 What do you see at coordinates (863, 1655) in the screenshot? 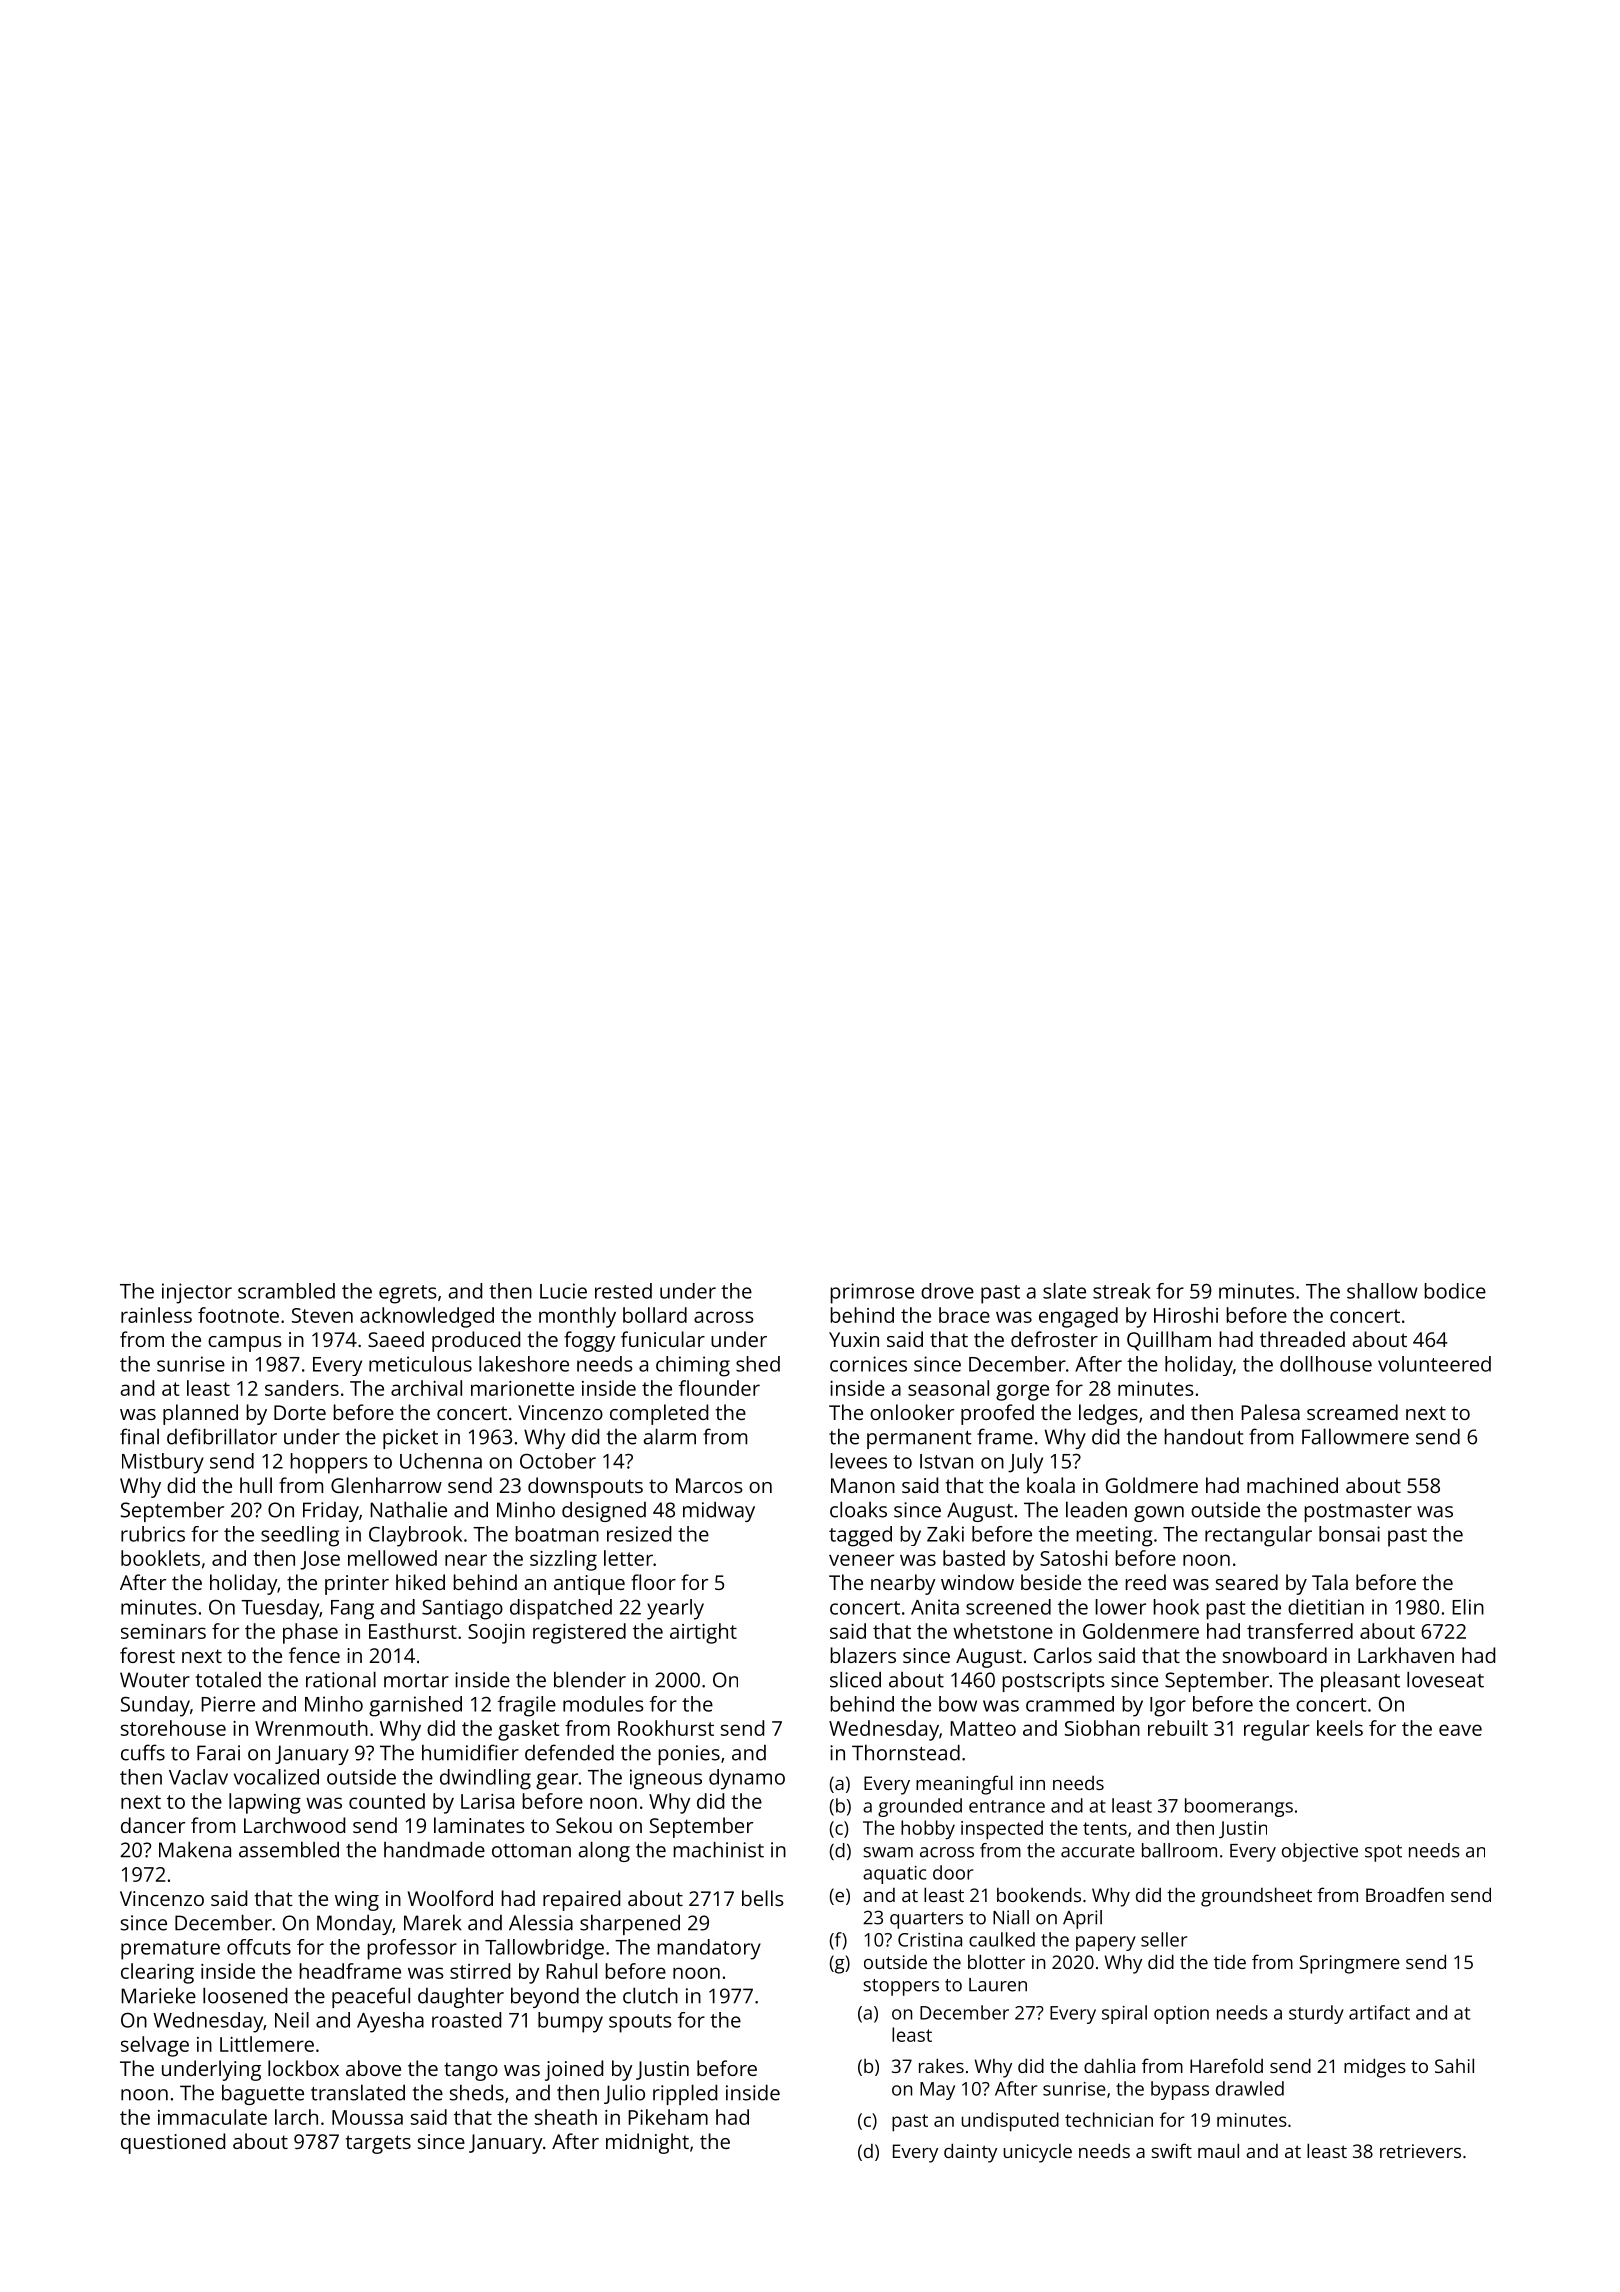
I see `blazers` at bounding box center [863, 1655].
